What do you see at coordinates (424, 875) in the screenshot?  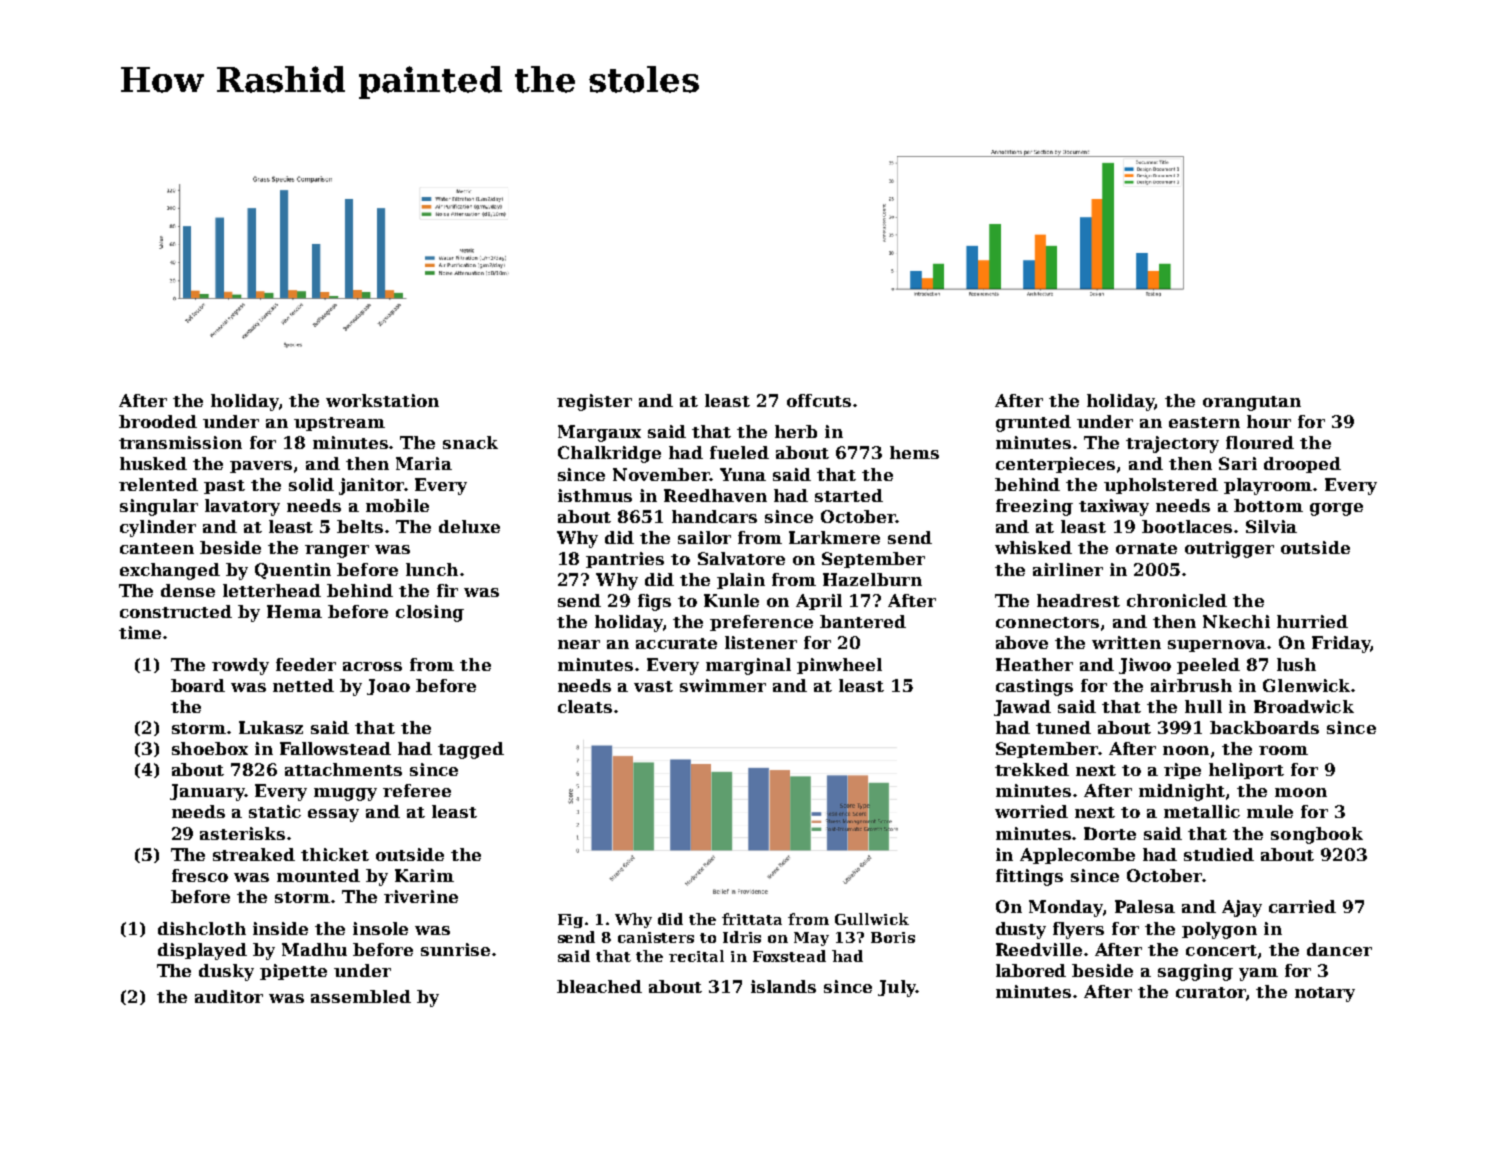 I see `Karim` at bounding box center [424, 875].
